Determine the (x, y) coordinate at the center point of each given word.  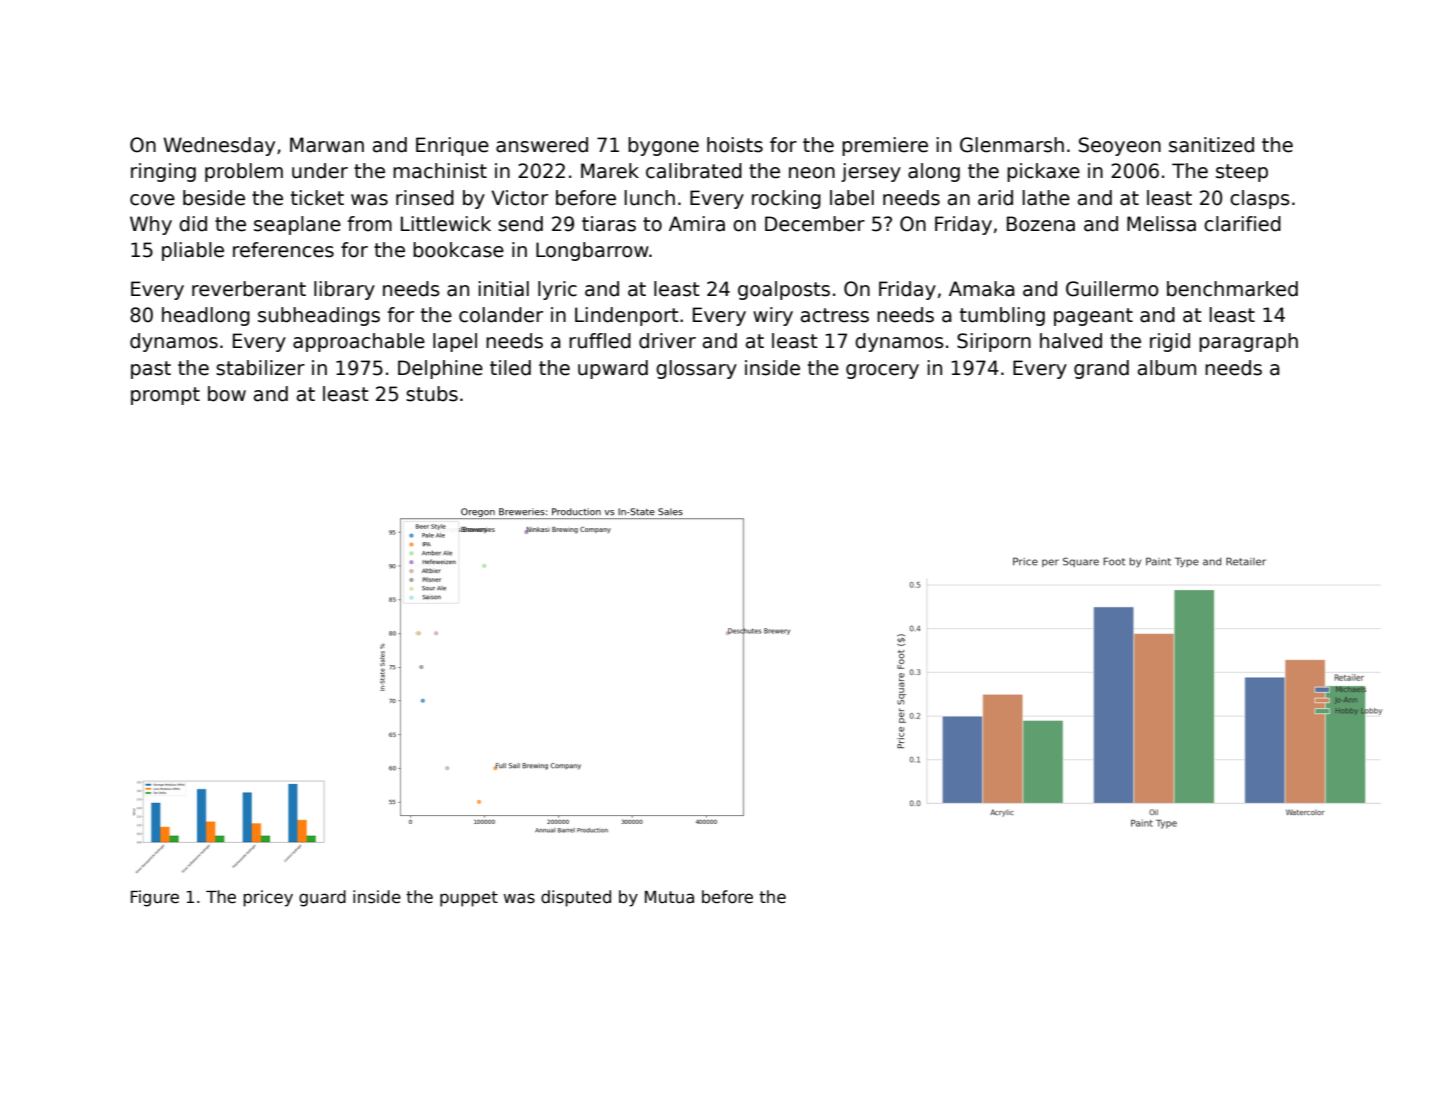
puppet (469, 899)
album (1167, 368)
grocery (882, 371)
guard (322, 898)
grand (1101, 369)
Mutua (669, 897)
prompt (165, 396)
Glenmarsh (1012, 145)
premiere (885, 146)
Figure (155, 898)
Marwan (327, 145)
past (151, 370)
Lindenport (627, 316)
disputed (576, 898)
